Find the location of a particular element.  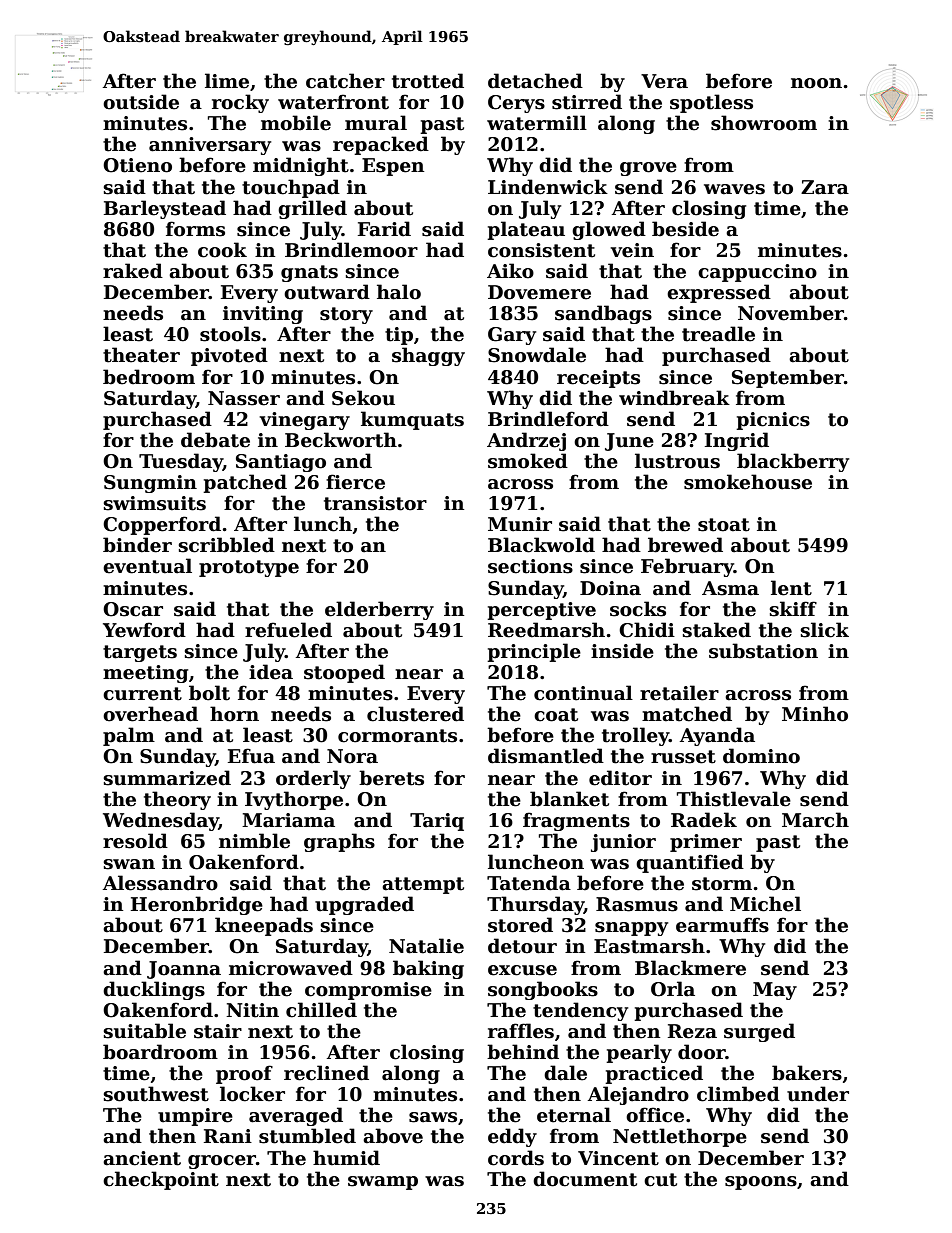

debate is located at coordinates (215, 440).
